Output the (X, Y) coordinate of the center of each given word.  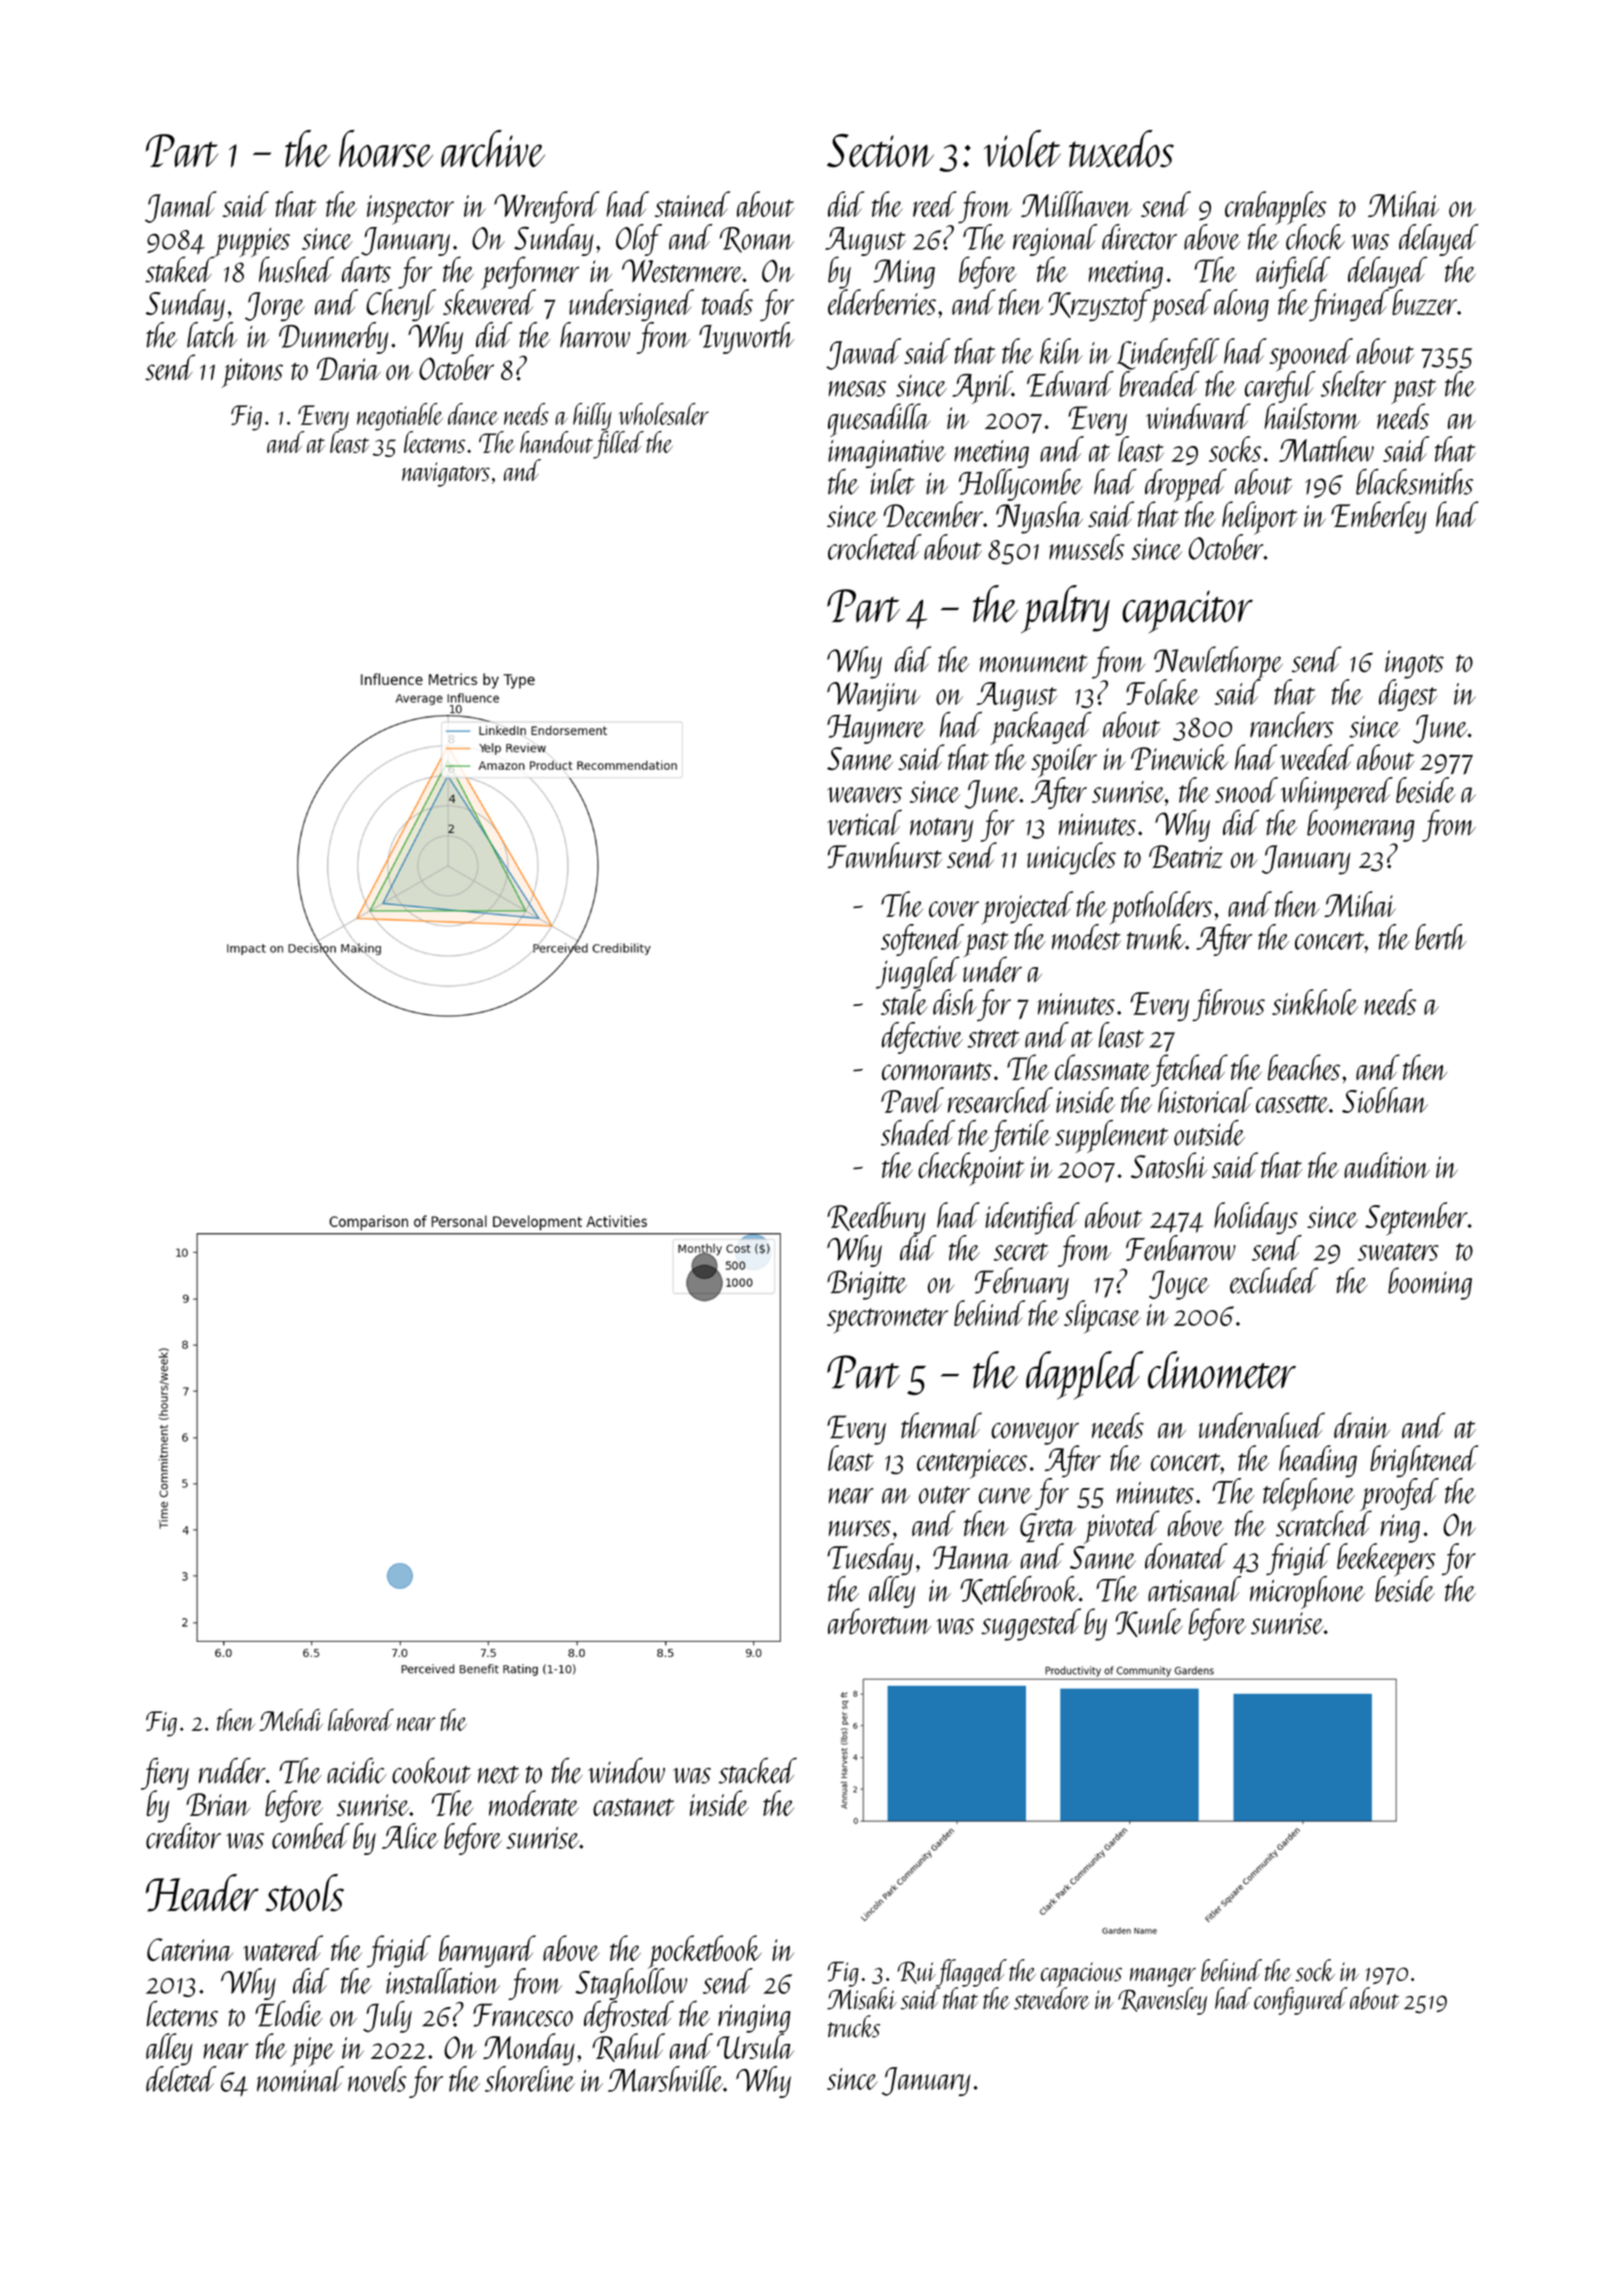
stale (904, 1002)
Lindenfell (1168, 354)
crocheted (875, 547)
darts (366, 269)
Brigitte (867, 1285)
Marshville (665, 2079)
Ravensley (1162, 2001)
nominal (300, 2079)
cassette (1292, 1104)
